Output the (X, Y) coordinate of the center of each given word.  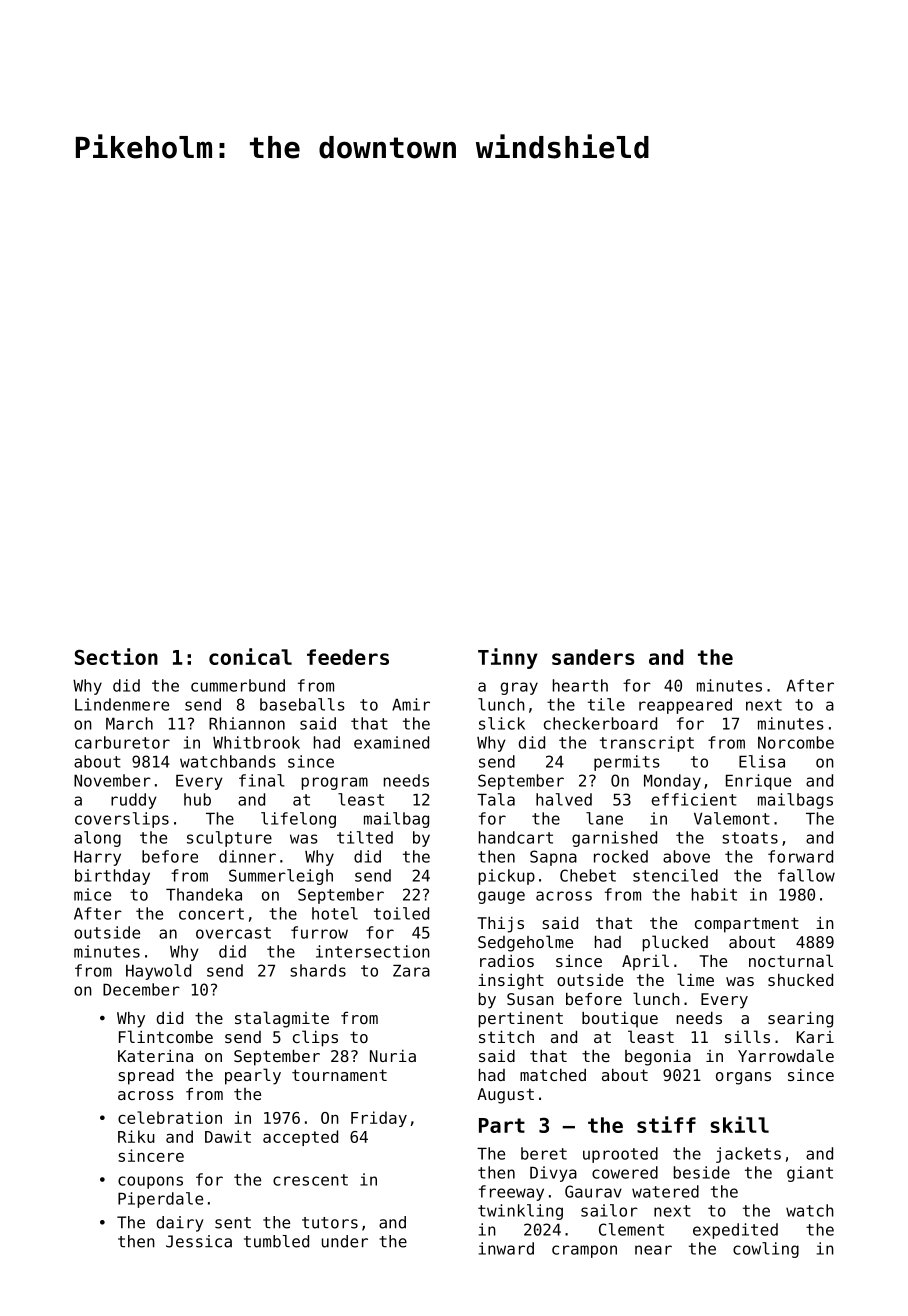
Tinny (508, 658)
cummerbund (238, 685)
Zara (411, 970)
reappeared (685, 706)
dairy (180, 1224)
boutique (620, 1020)
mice (92, 894)
